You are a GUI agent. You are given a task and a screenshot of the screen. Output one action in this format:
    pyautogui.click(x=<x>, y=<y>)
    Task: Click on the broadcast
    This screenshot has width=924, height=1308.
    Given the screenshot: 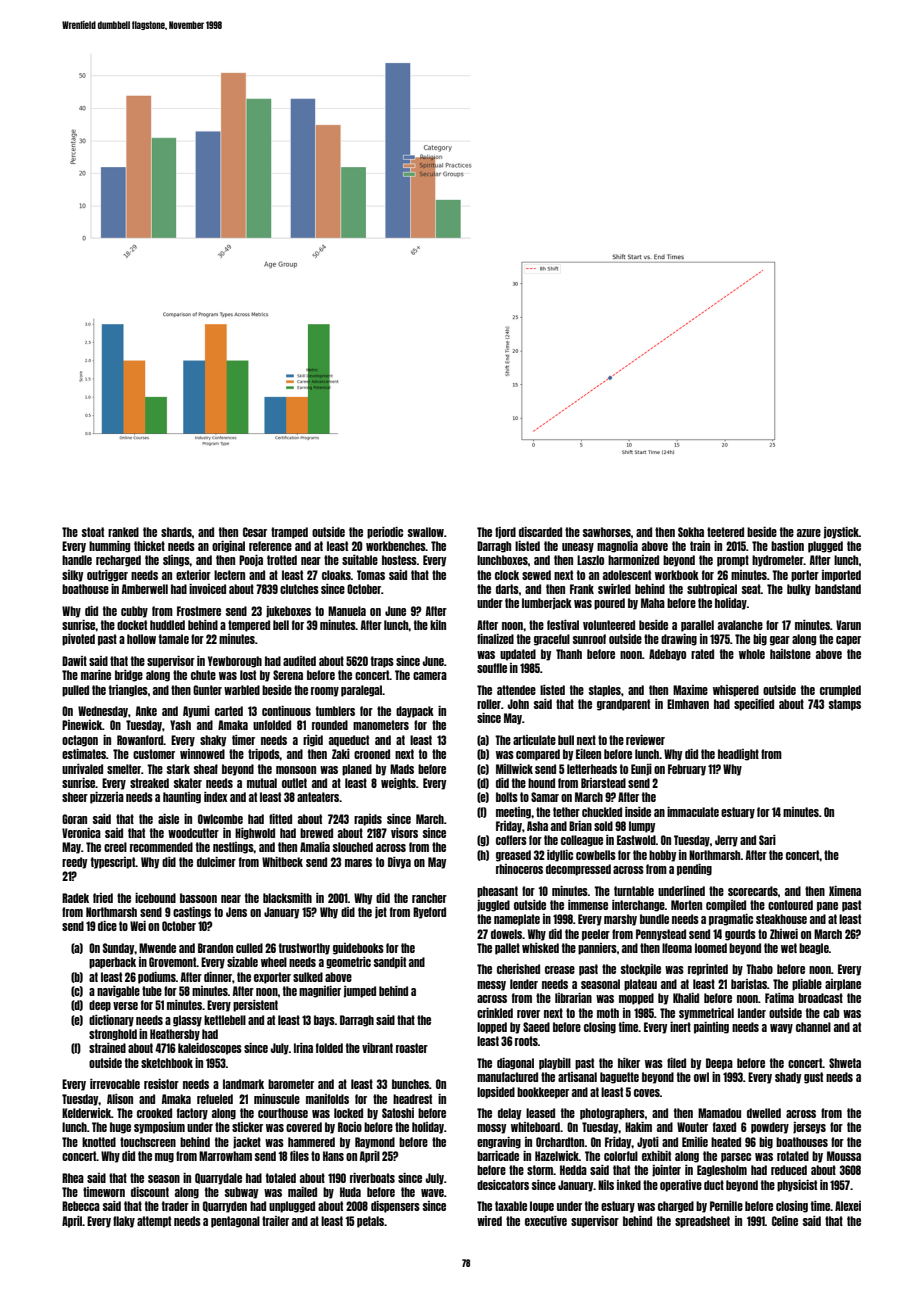 What is the action you would take?
    pyautogui.click(x=820, y=998)
